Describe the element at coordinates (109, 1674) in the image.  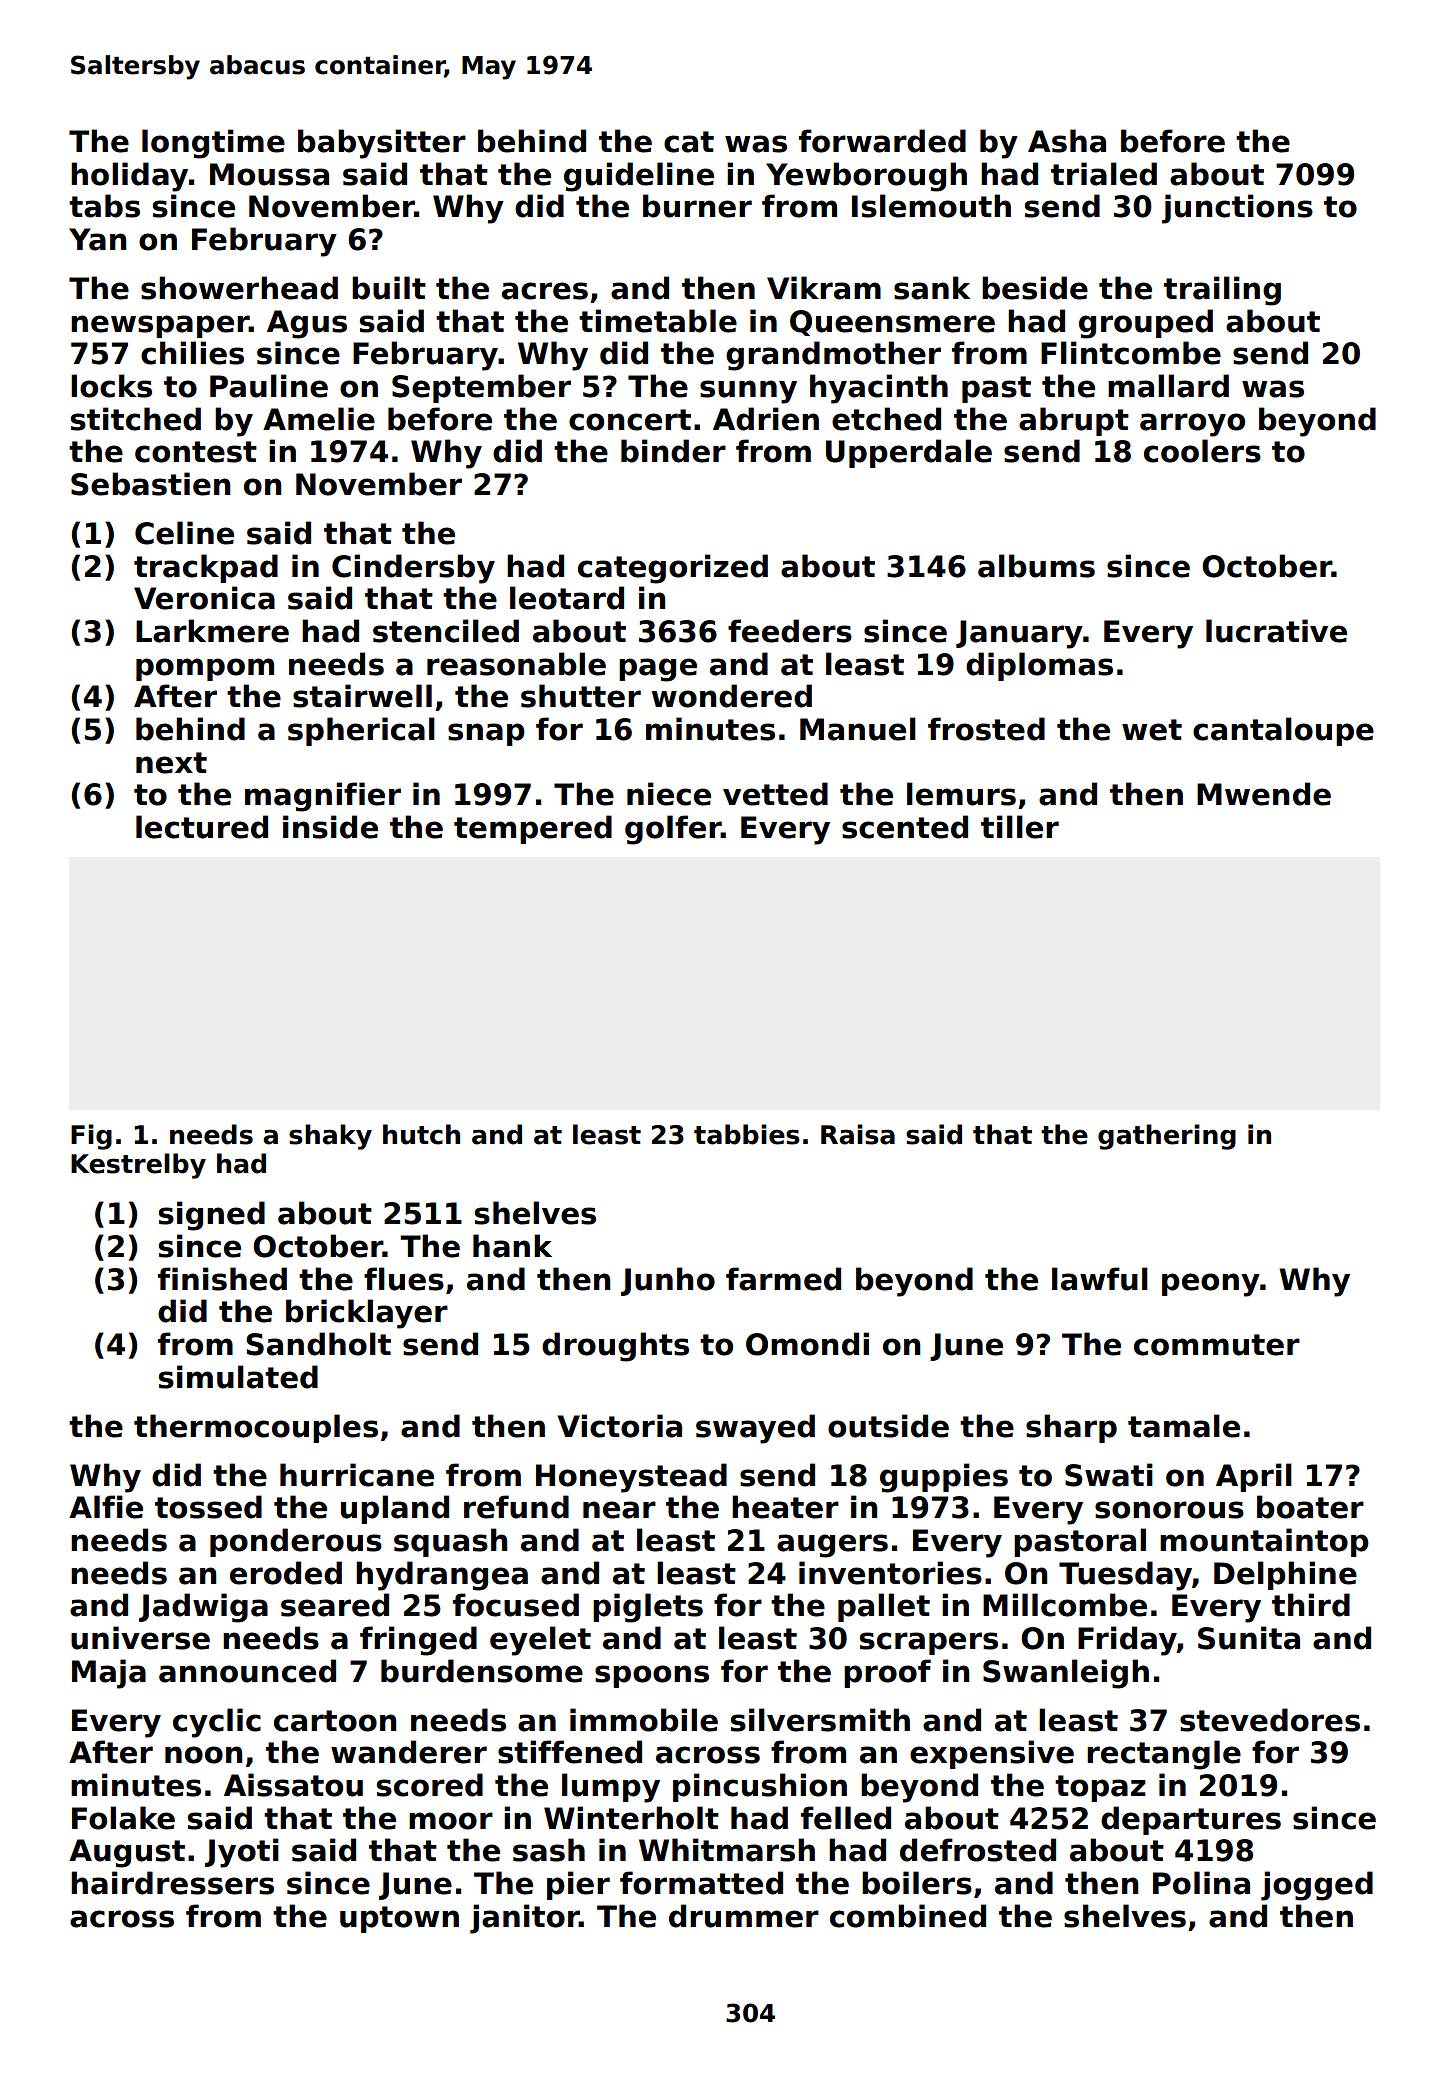
I see `Maja` at that location.
